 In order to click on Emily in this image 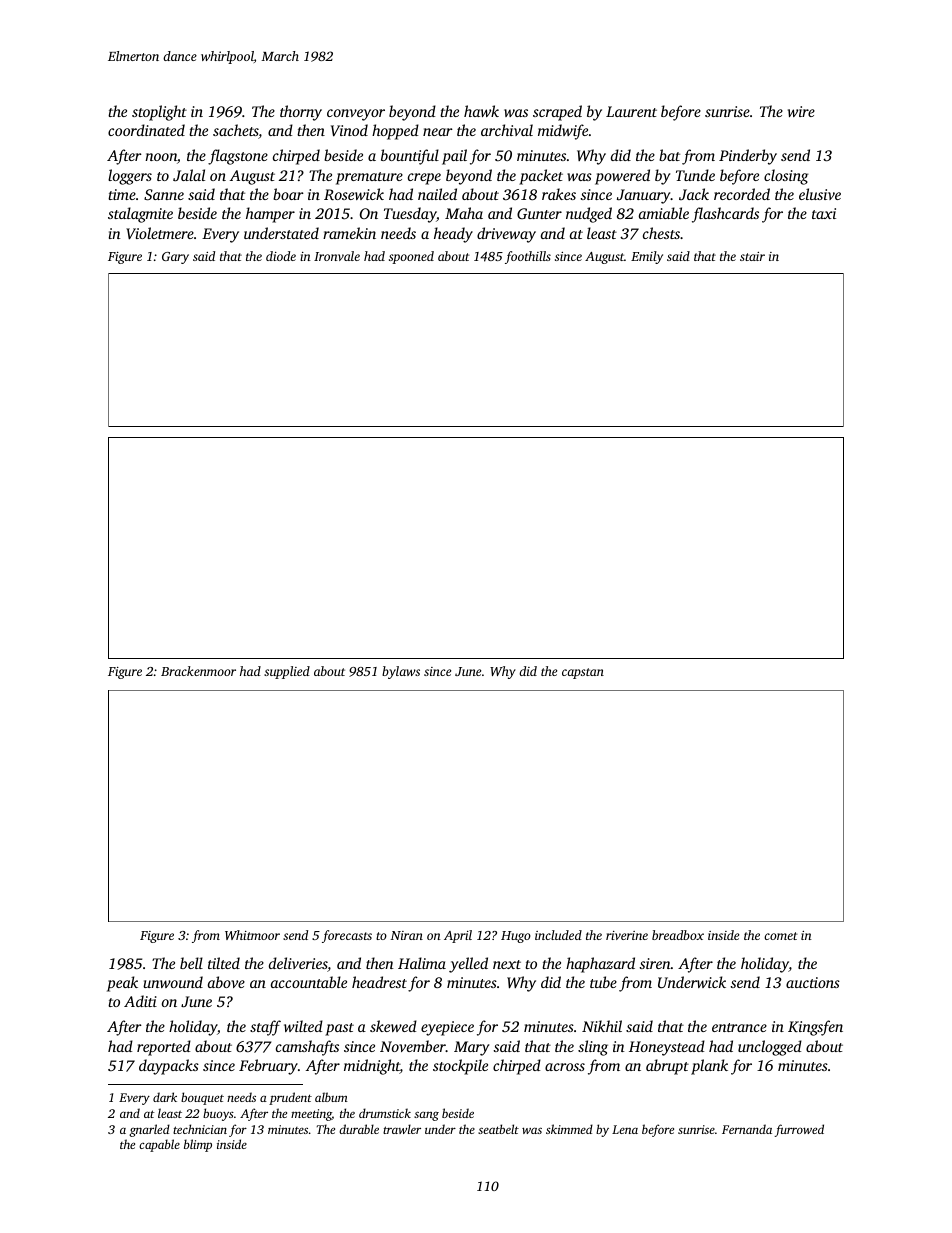, I will do `click(647, 257)`.
